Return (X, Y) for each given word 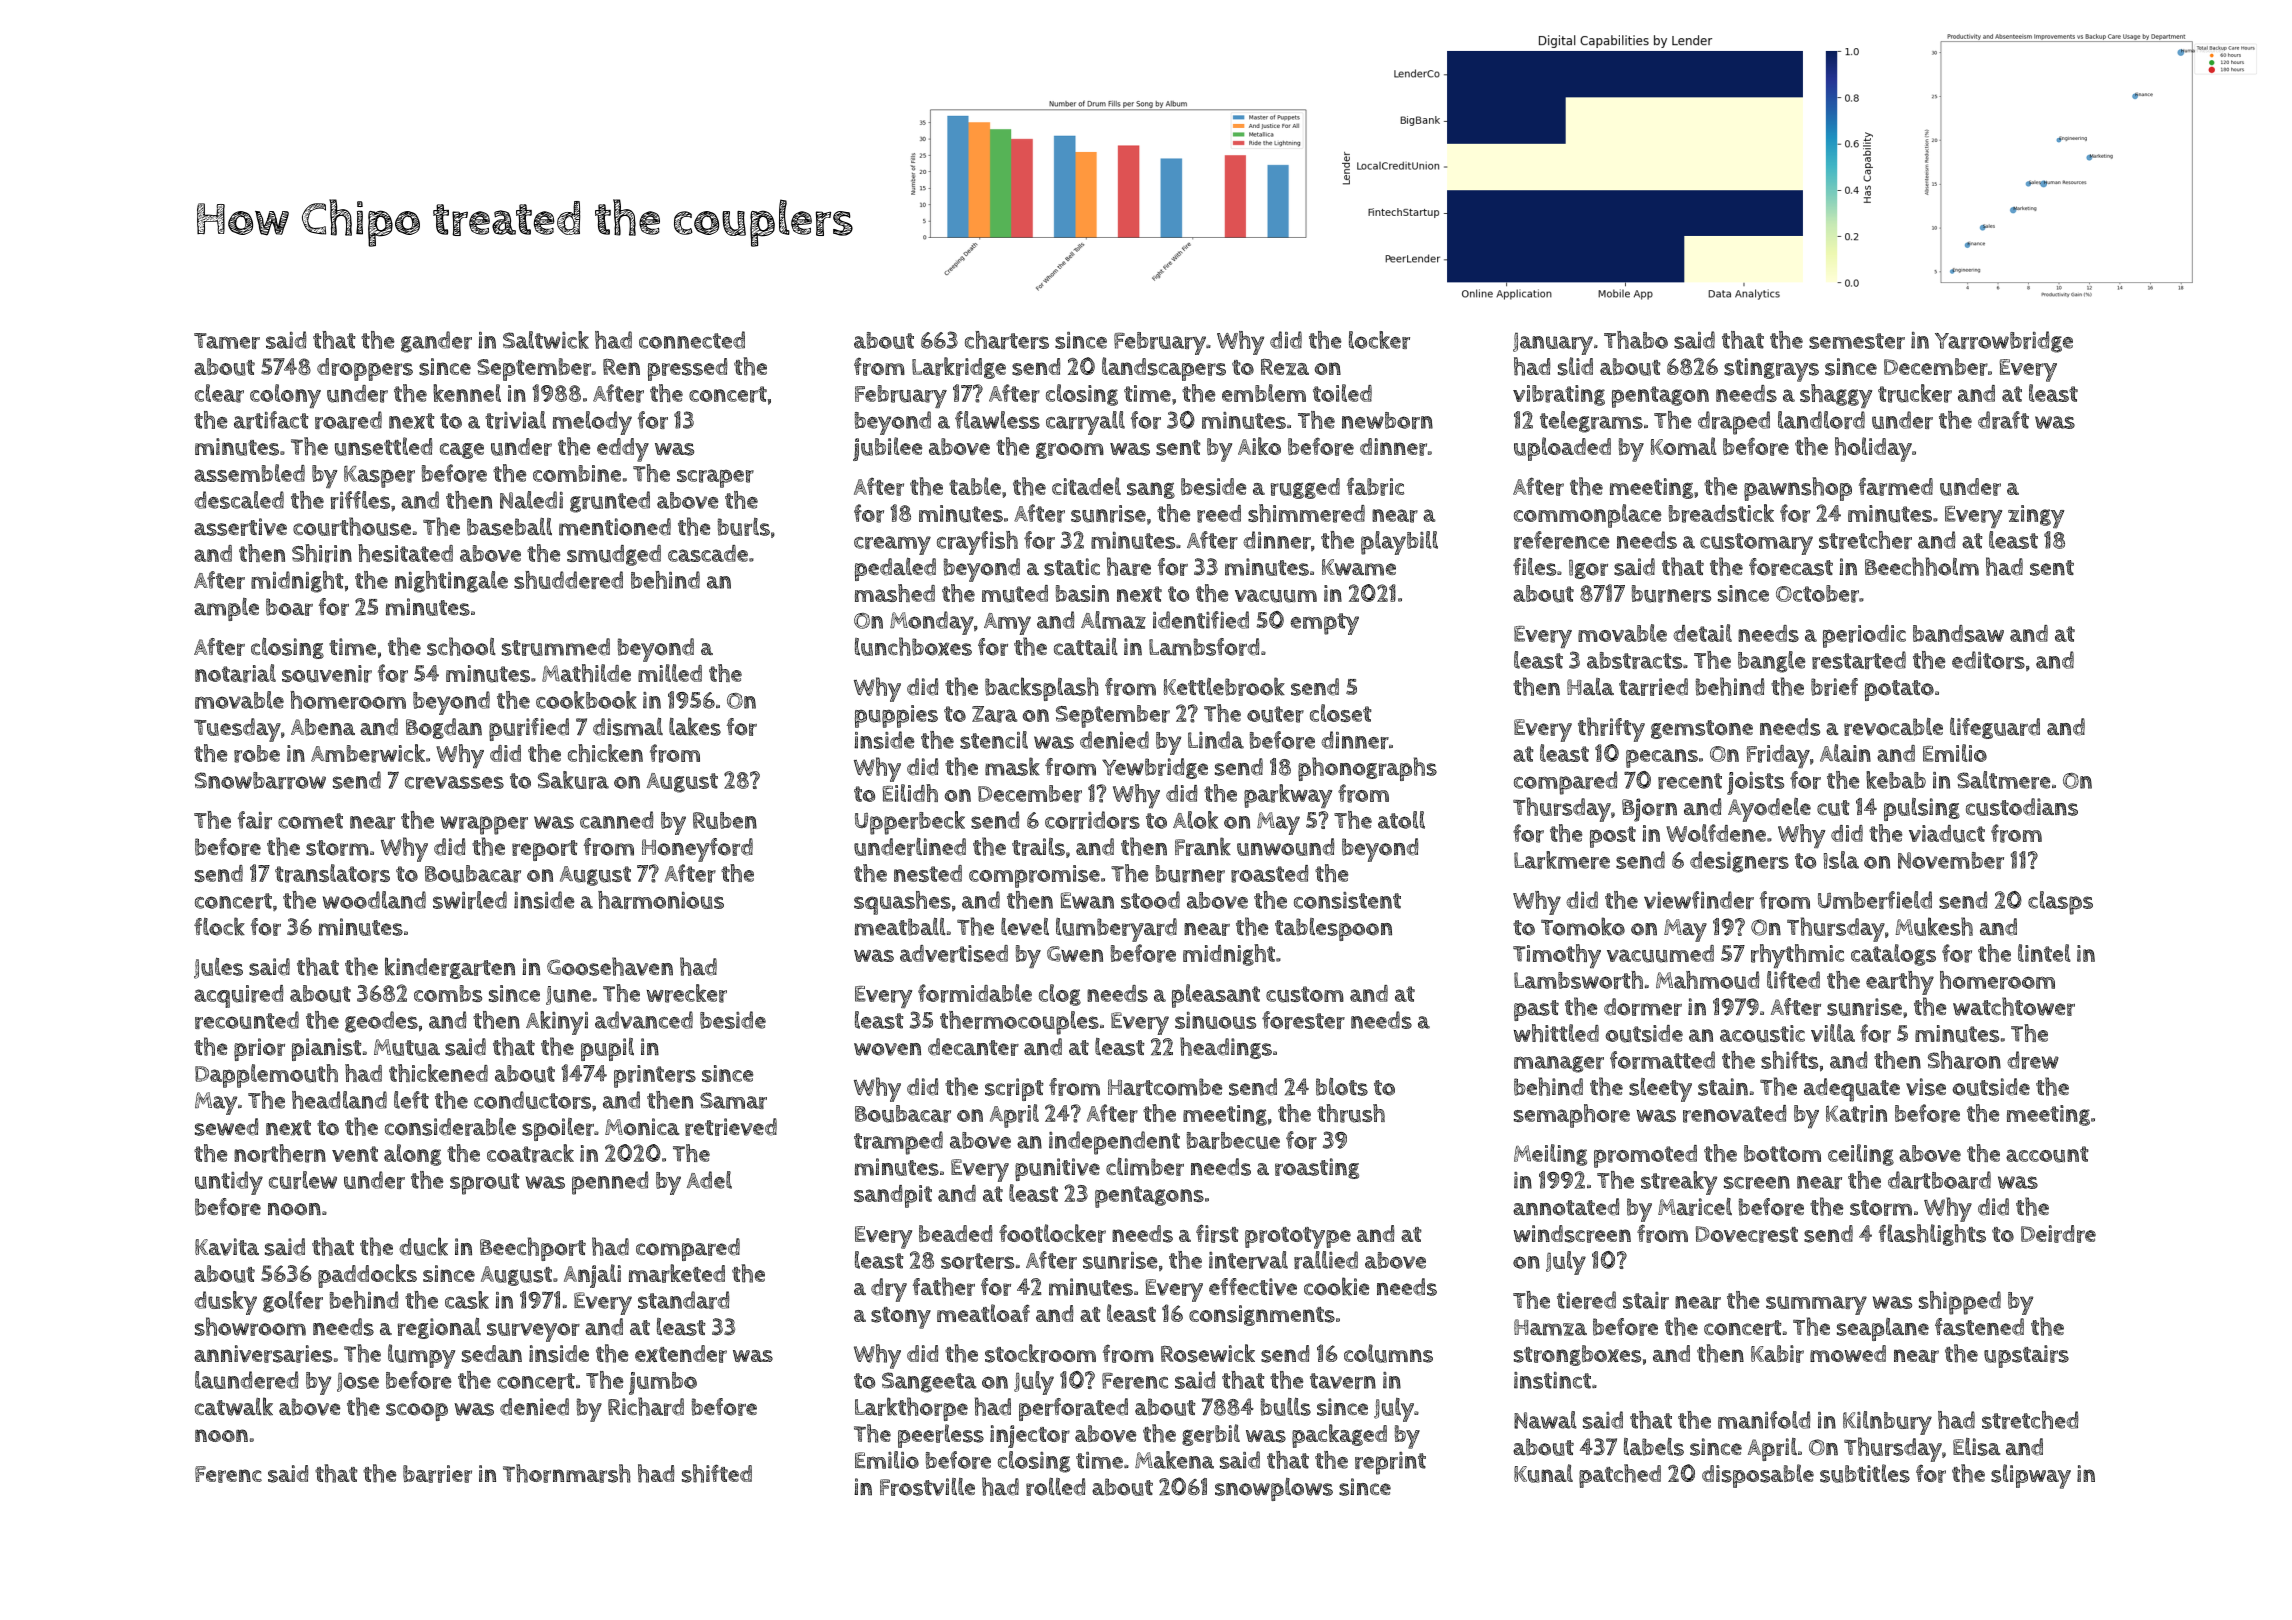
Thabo (1636, 340)
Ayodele (1769, 810)
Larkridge (959, 368)
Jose (358, 1382)
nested (928, 873)
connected (692, 340)
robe (257, 754)
